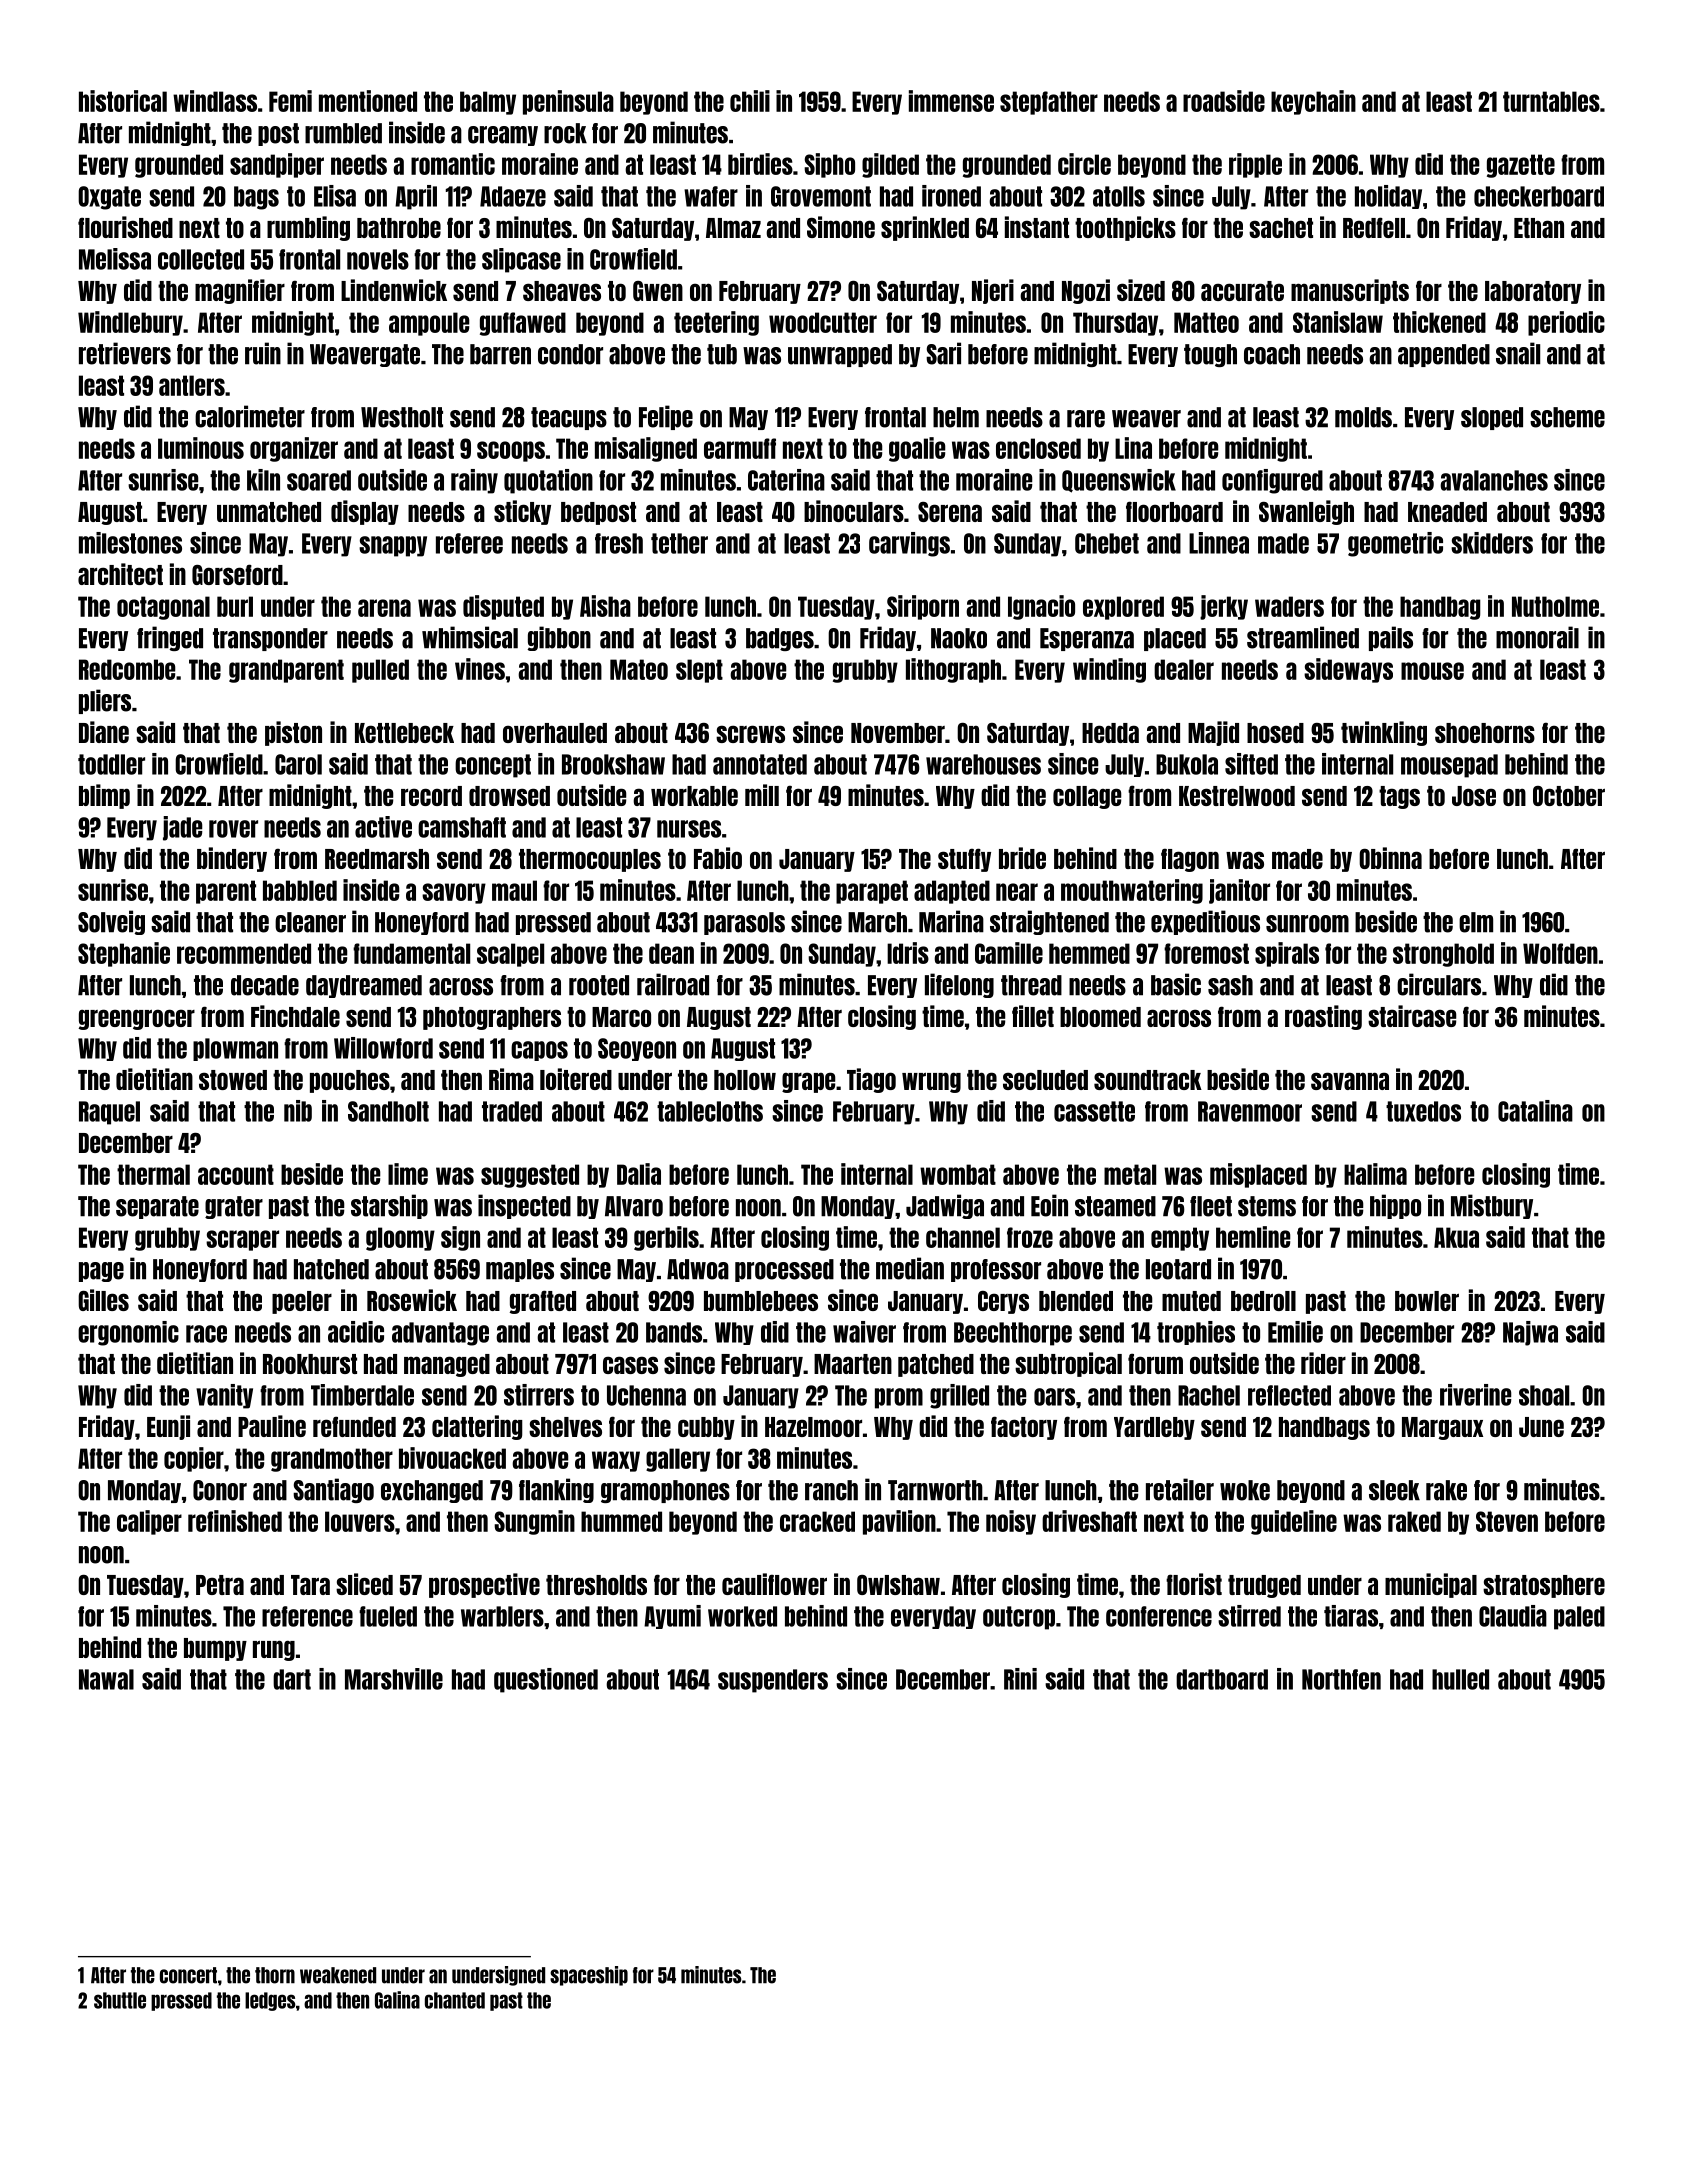 This screenshot has width=1683, height=2178. I want to click on camshaft, so click(462, 827).
